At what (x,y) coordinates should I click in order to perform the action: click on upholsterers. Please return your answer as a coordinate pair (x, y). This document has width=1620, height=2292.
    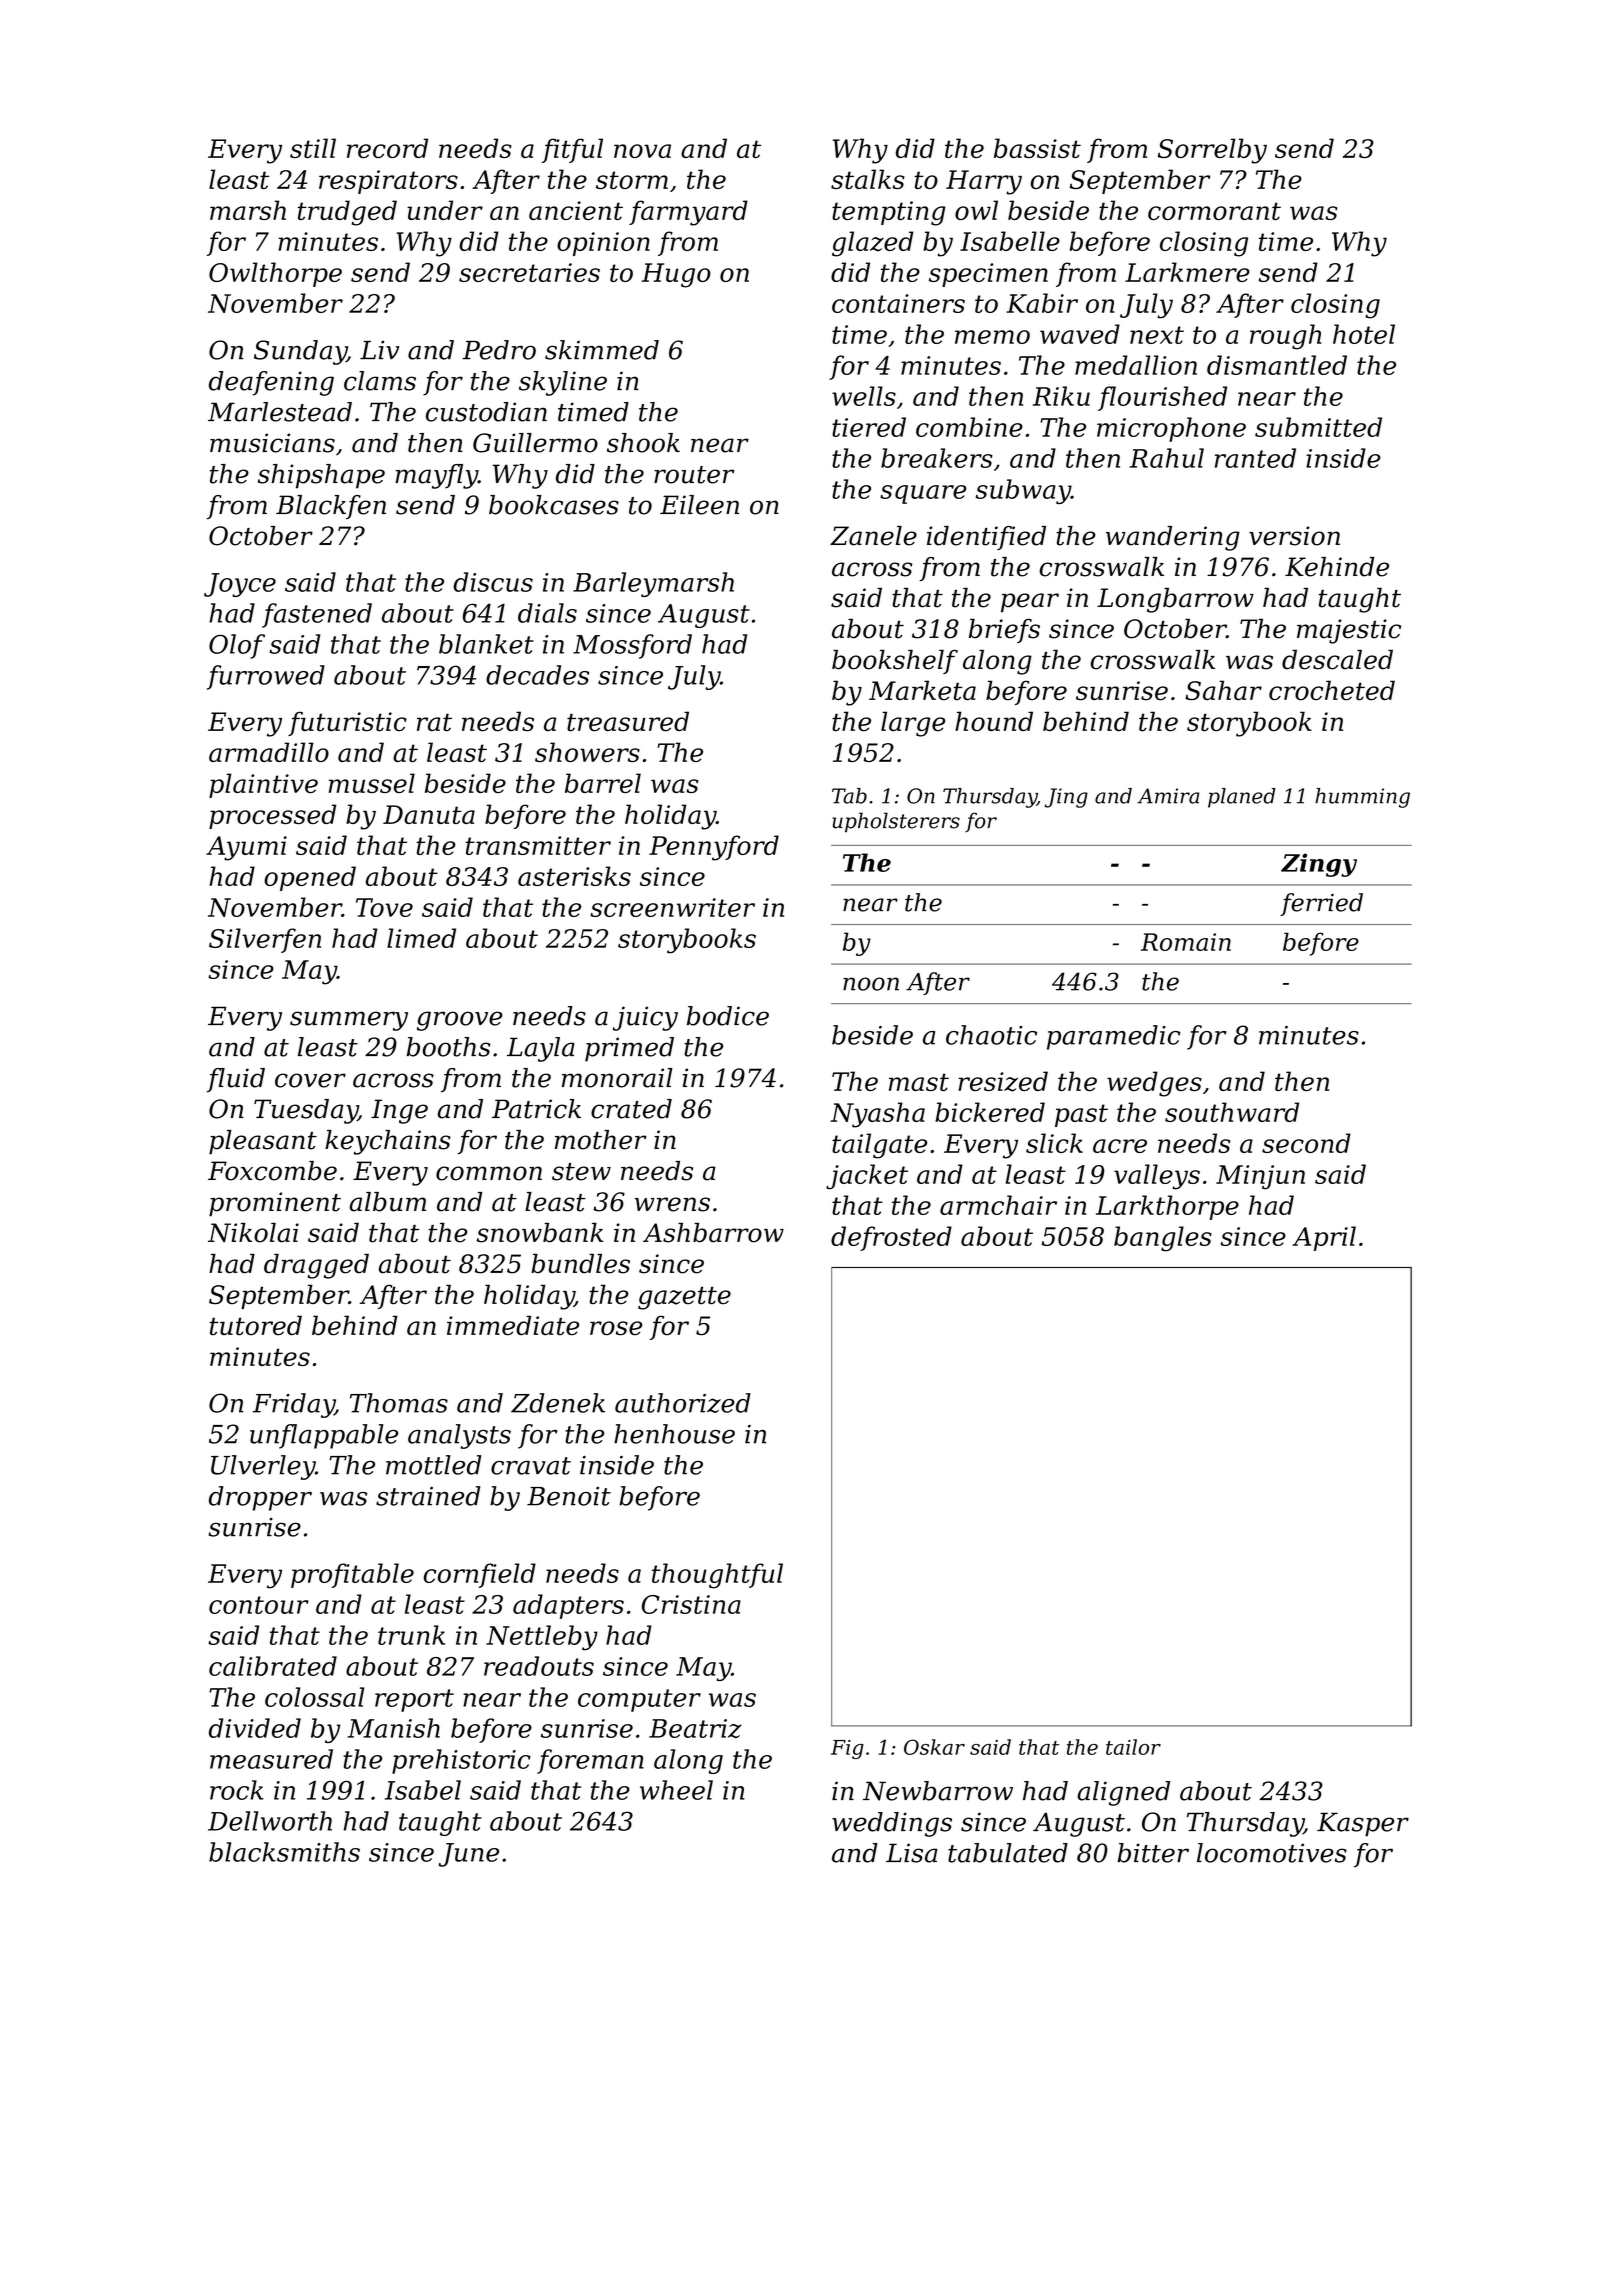
    Looking at the image, I should click on (896, 822).
